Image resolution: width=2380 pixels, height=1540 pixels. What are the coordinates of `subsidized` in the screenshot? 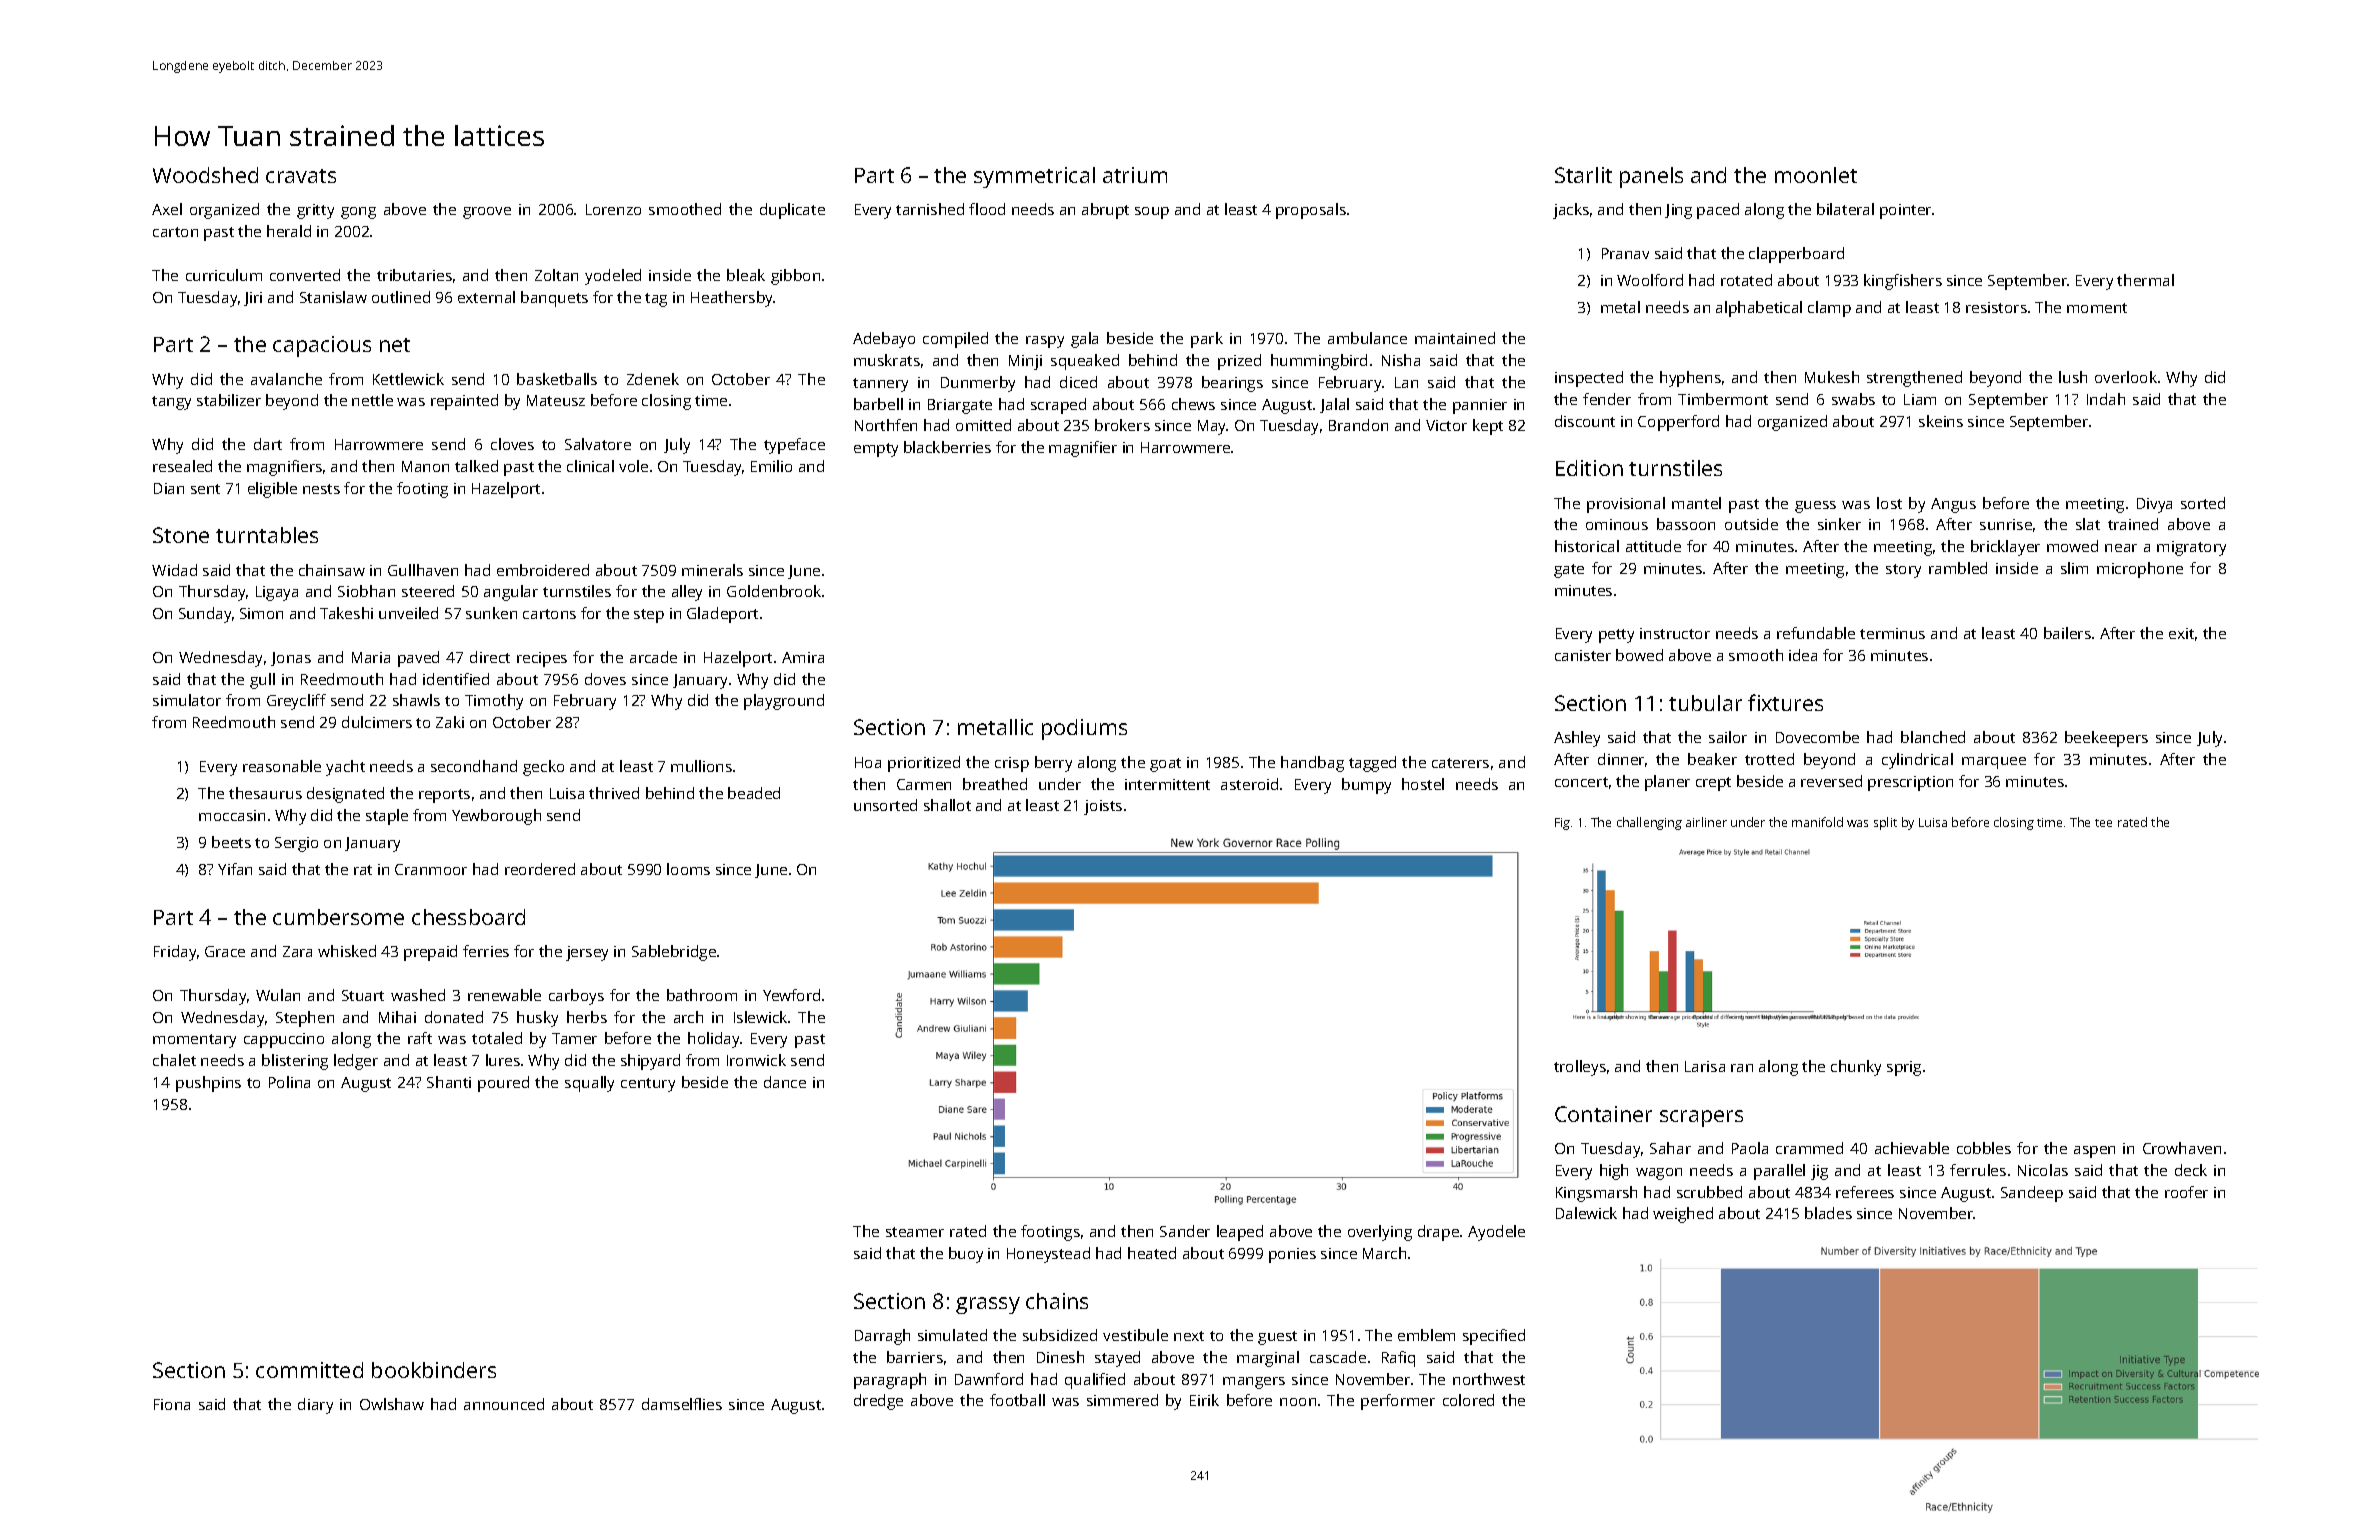 It's located at (1060, 1335).
